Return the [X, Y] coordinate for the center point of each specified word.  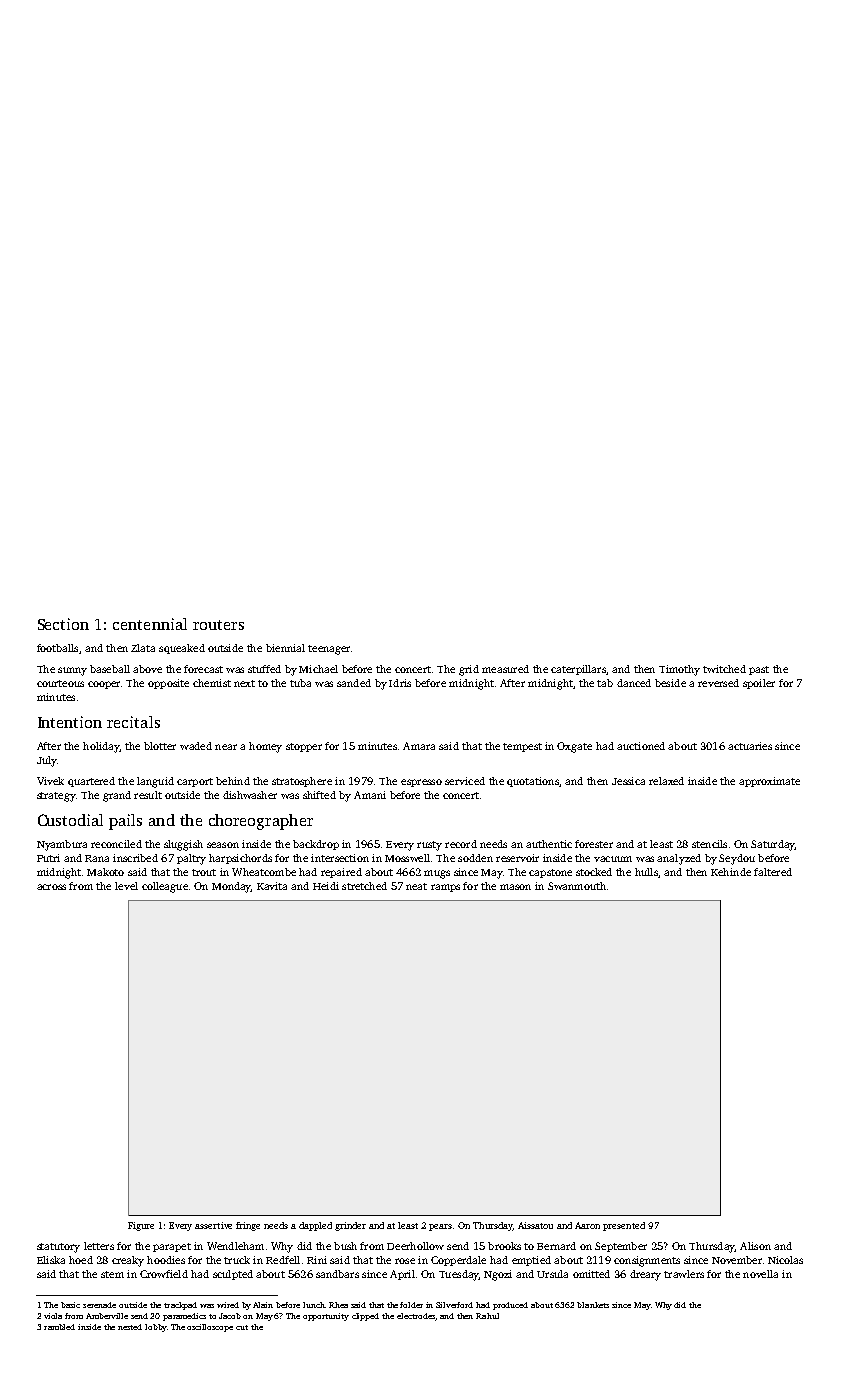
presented [624, 1226]
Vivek [50, 781]
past [759, 670]
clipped [365, 1317]
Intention [70, 722]
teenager [329, 650]
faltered [773, 872]
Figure [141, 1226]
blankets [593, 1305]
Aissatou [535, 1225]
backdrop [316, 845]
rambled [59, 1327]
